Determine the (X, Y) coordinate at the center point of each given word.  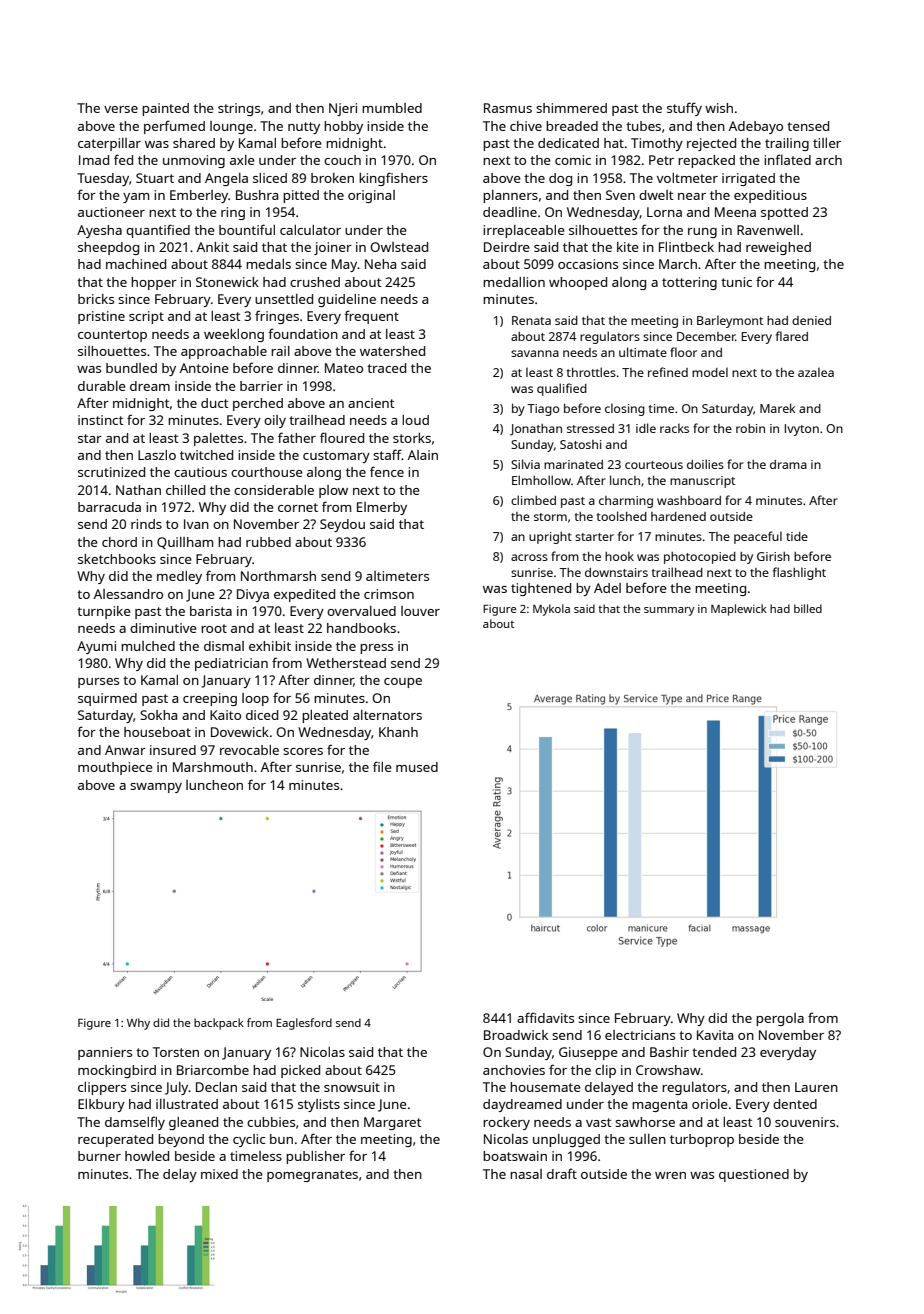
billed (808, 608)
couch (342, 160)
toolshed (622, 516)
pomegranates (312, 1176)
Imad (94, 160)
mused (417, 767)
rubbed (268, 542)
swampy (156, 788)
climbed (533, 500)
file (382, 766)
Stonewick (227, 282)
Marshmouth (213, 767)
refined (668, 372)
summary (669, 611)
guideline (347, 300)
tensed (808, 126)
